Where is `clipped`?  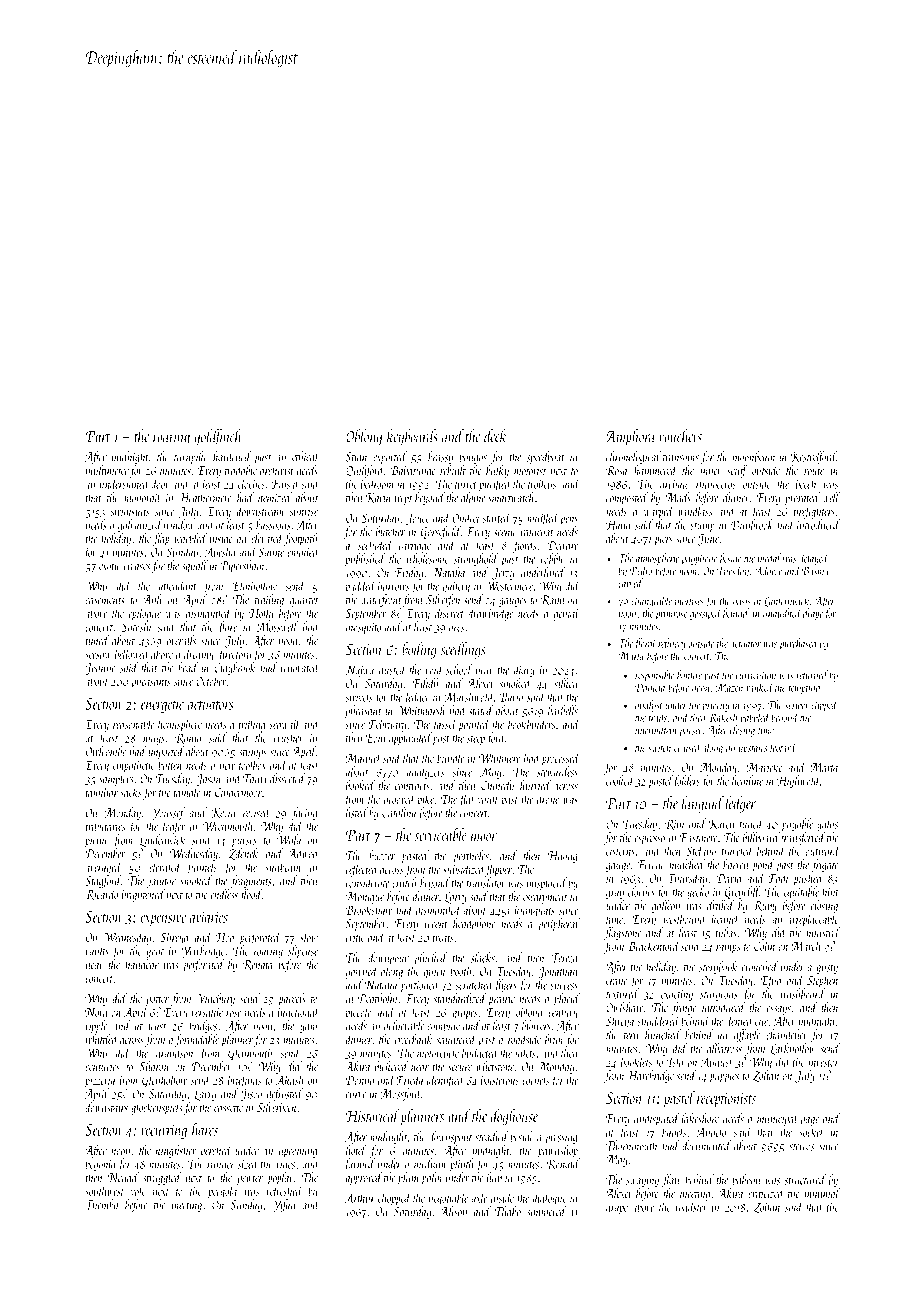
clipped is located at coordinates (824, 706).
